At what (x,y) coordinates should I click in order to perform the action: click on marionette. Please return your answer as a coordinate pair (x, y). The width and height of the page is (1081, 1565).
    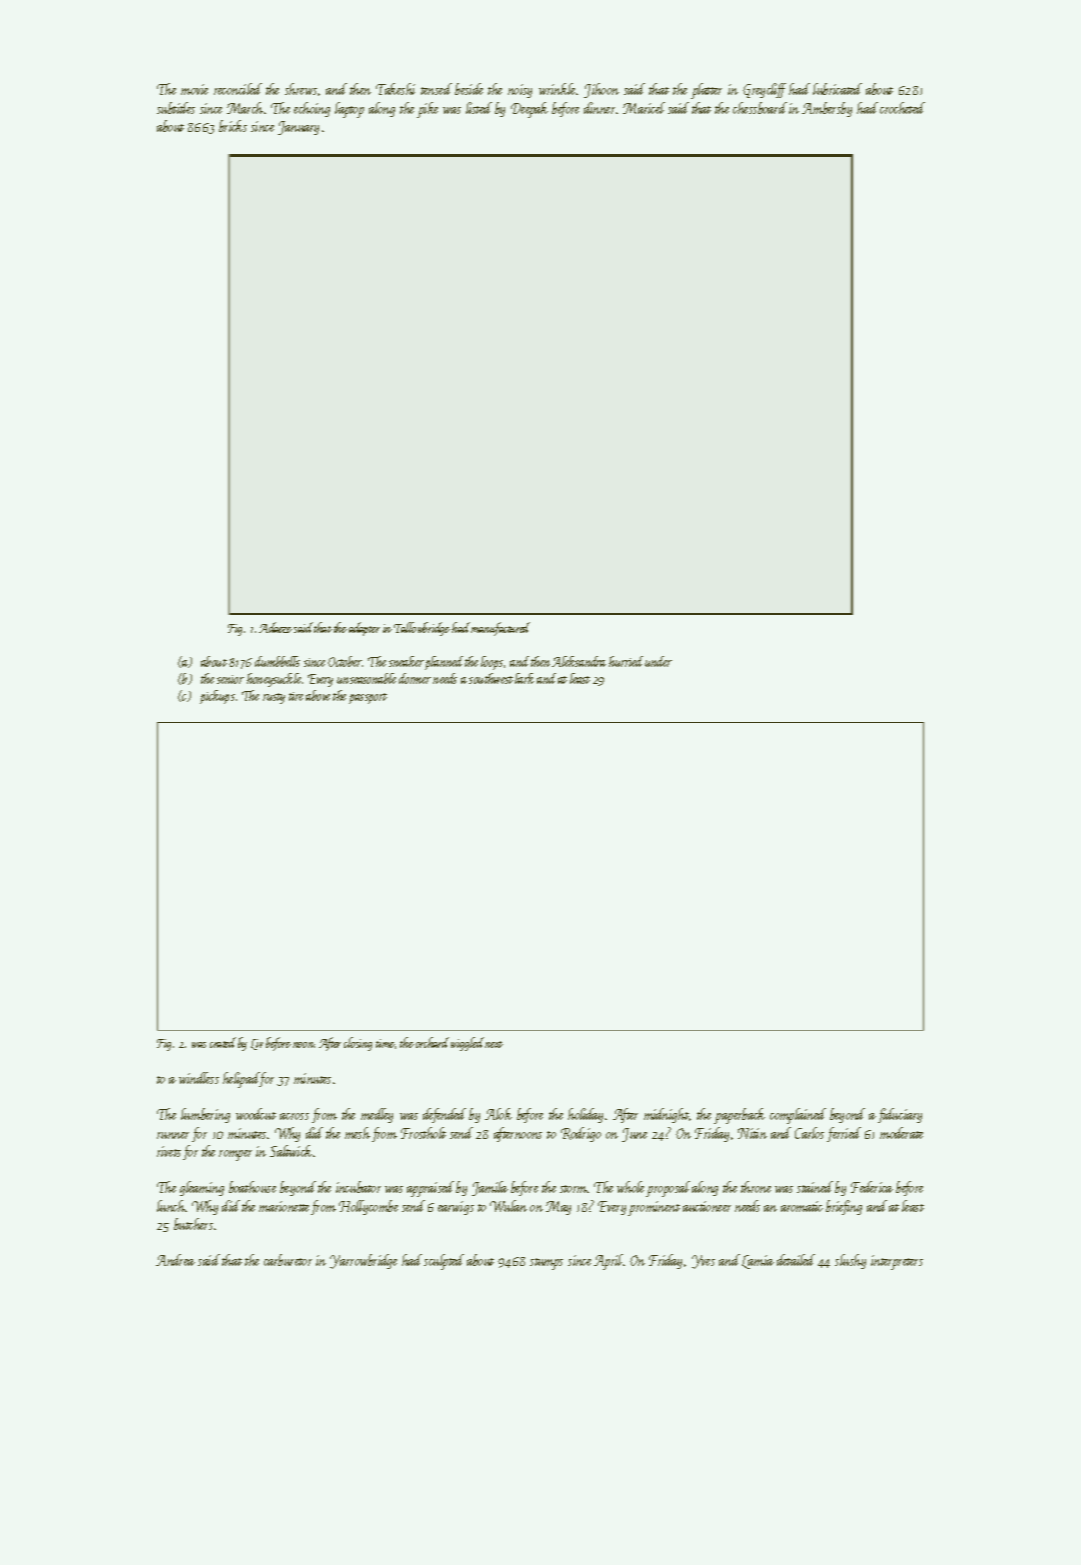
    Looking at the image, I should click on (284, 1206).
